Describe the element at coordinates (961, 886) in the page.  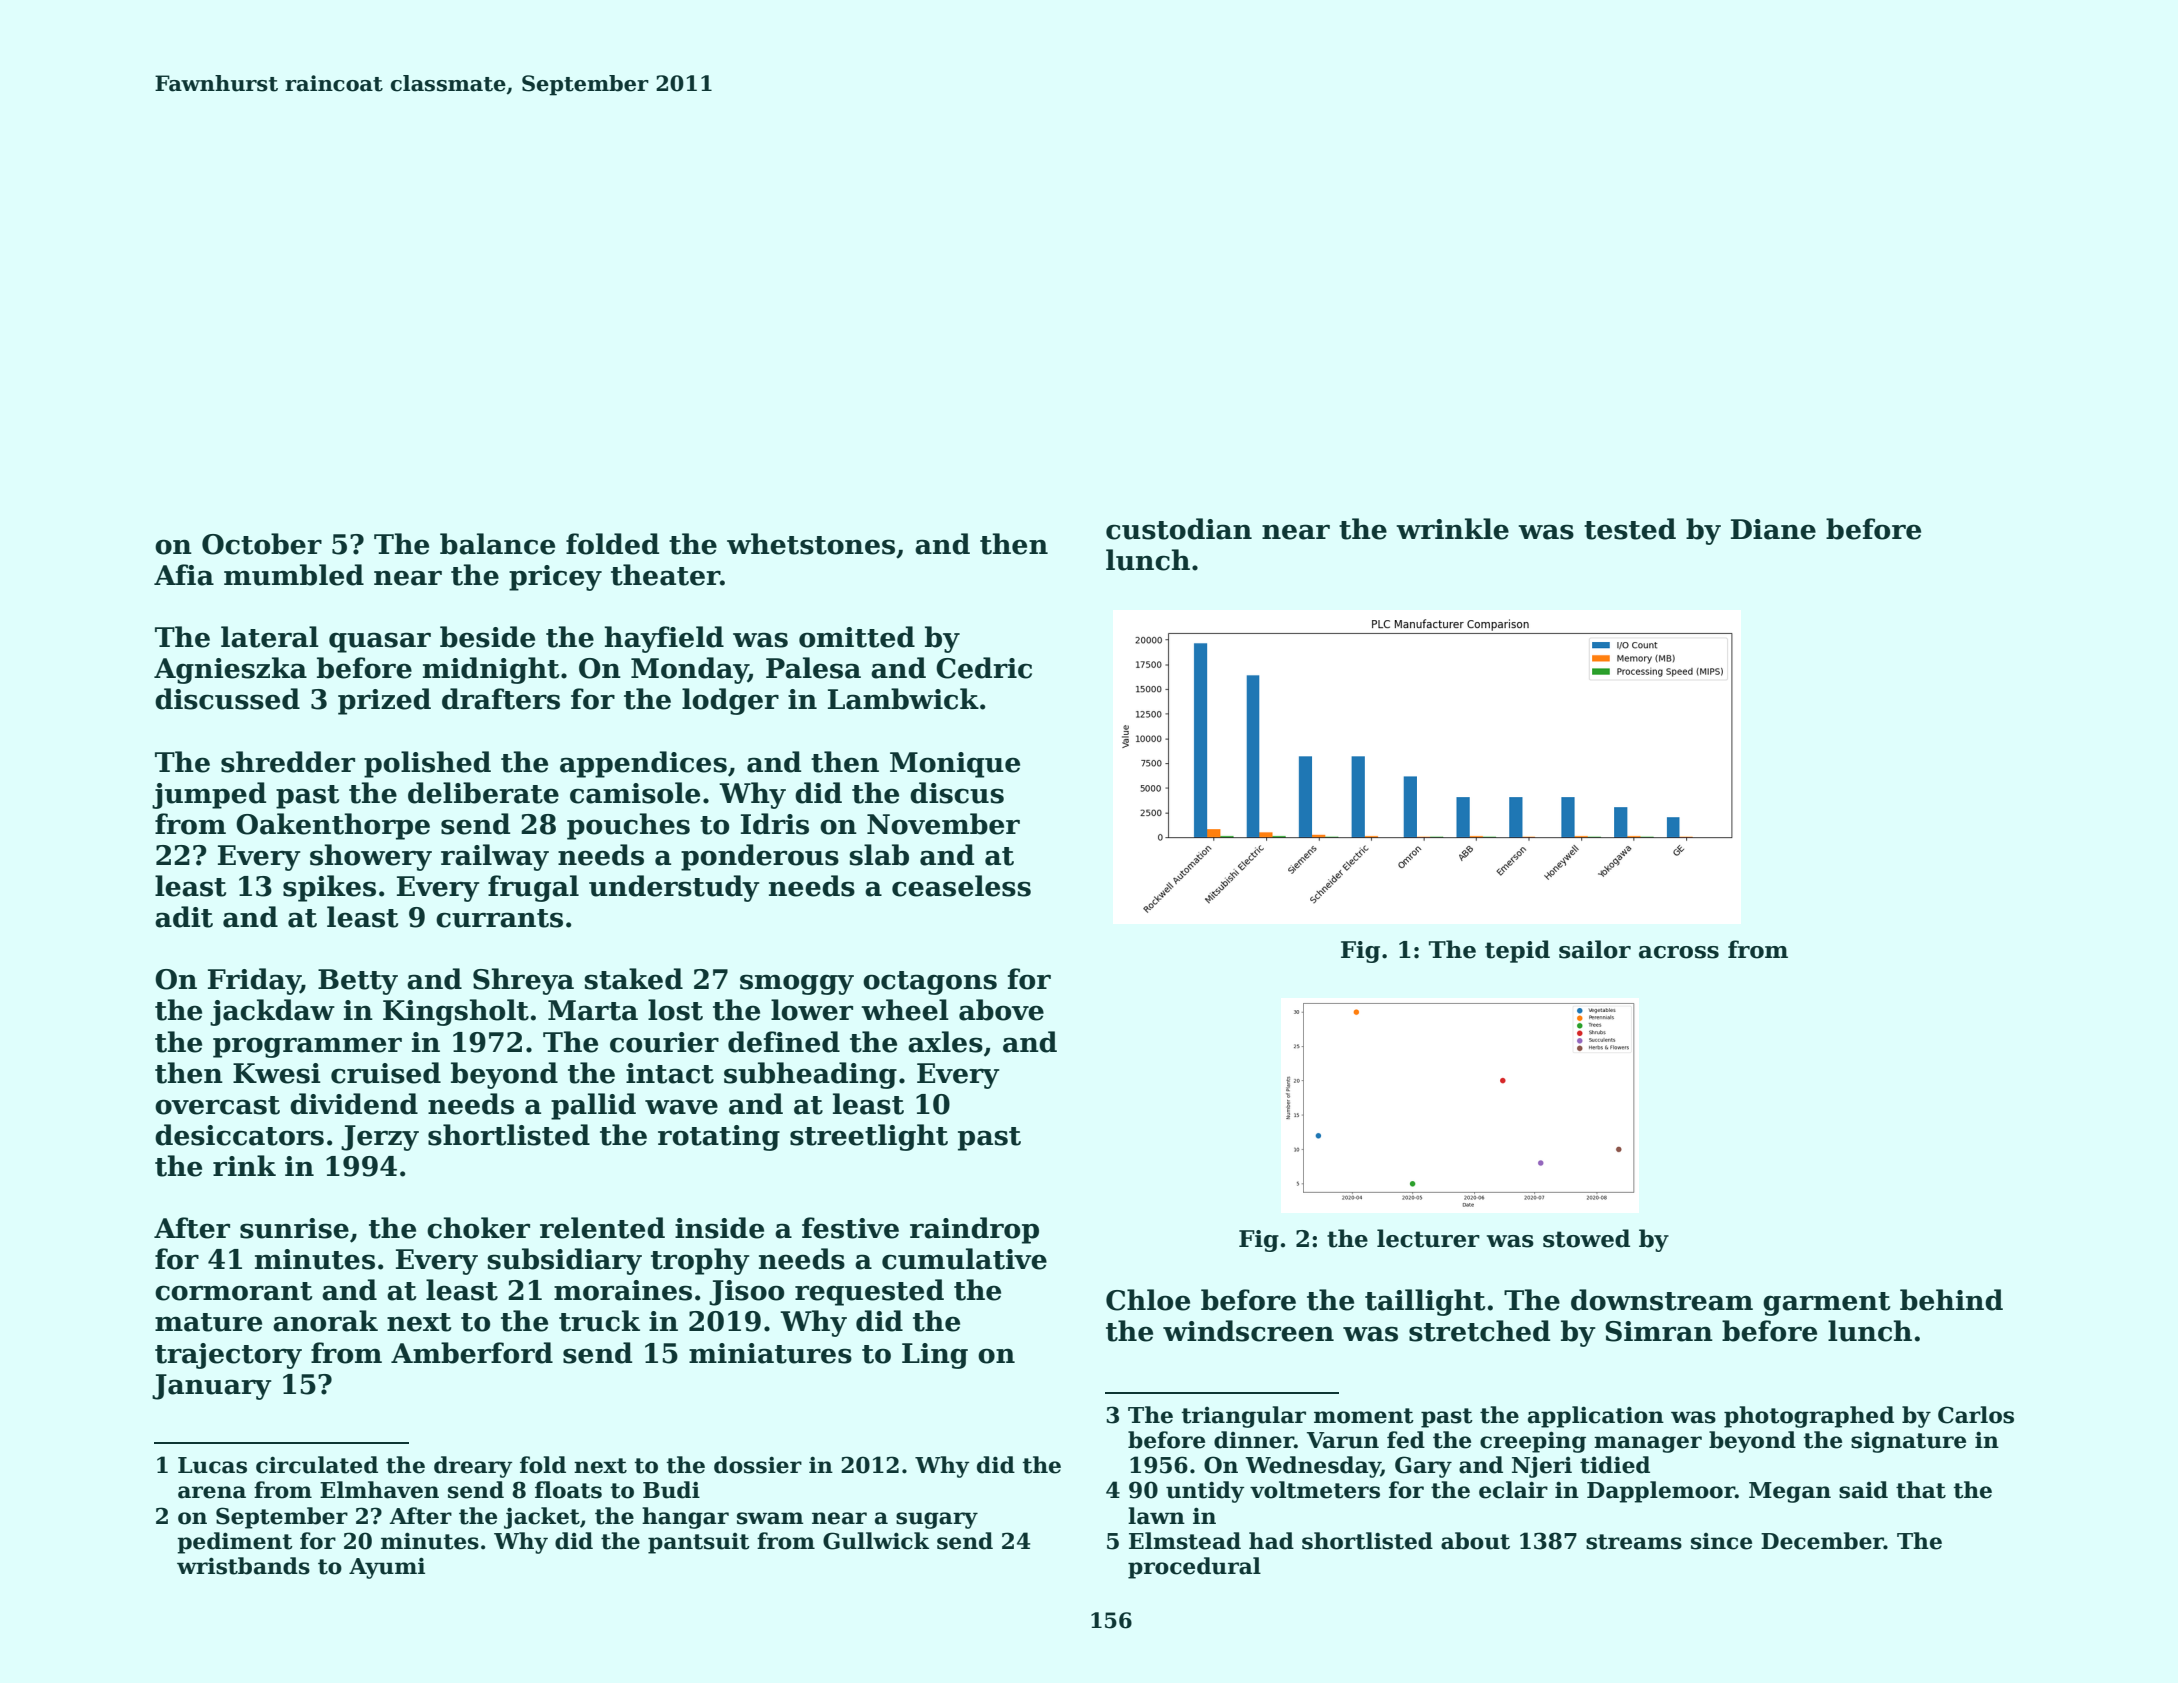
I see `ceaseless` at that location.
